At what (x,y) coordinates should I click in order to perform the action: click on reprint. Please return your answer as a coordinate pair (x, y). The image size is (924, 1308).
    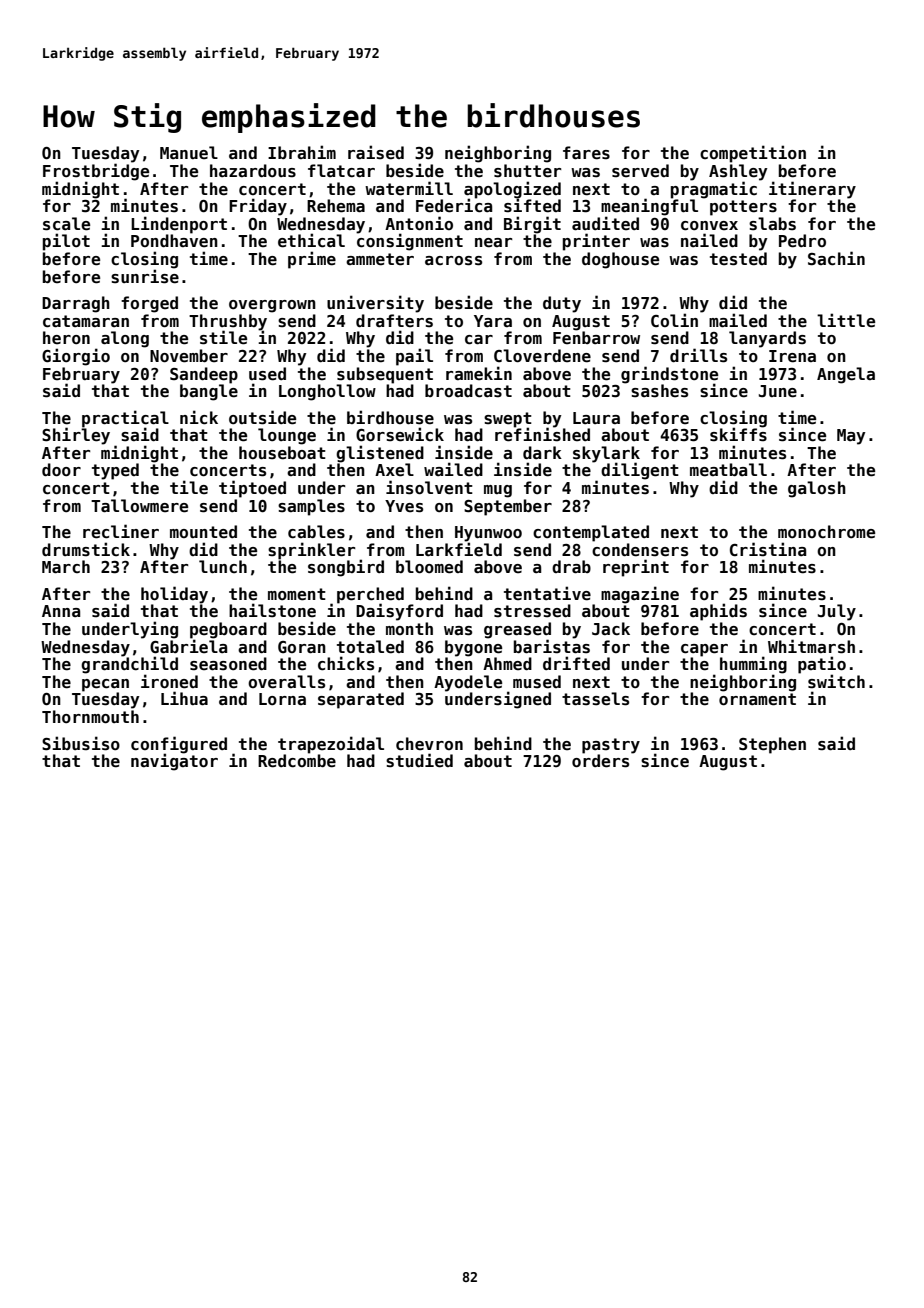
    Looking at the image, I should click on (636, 568).
